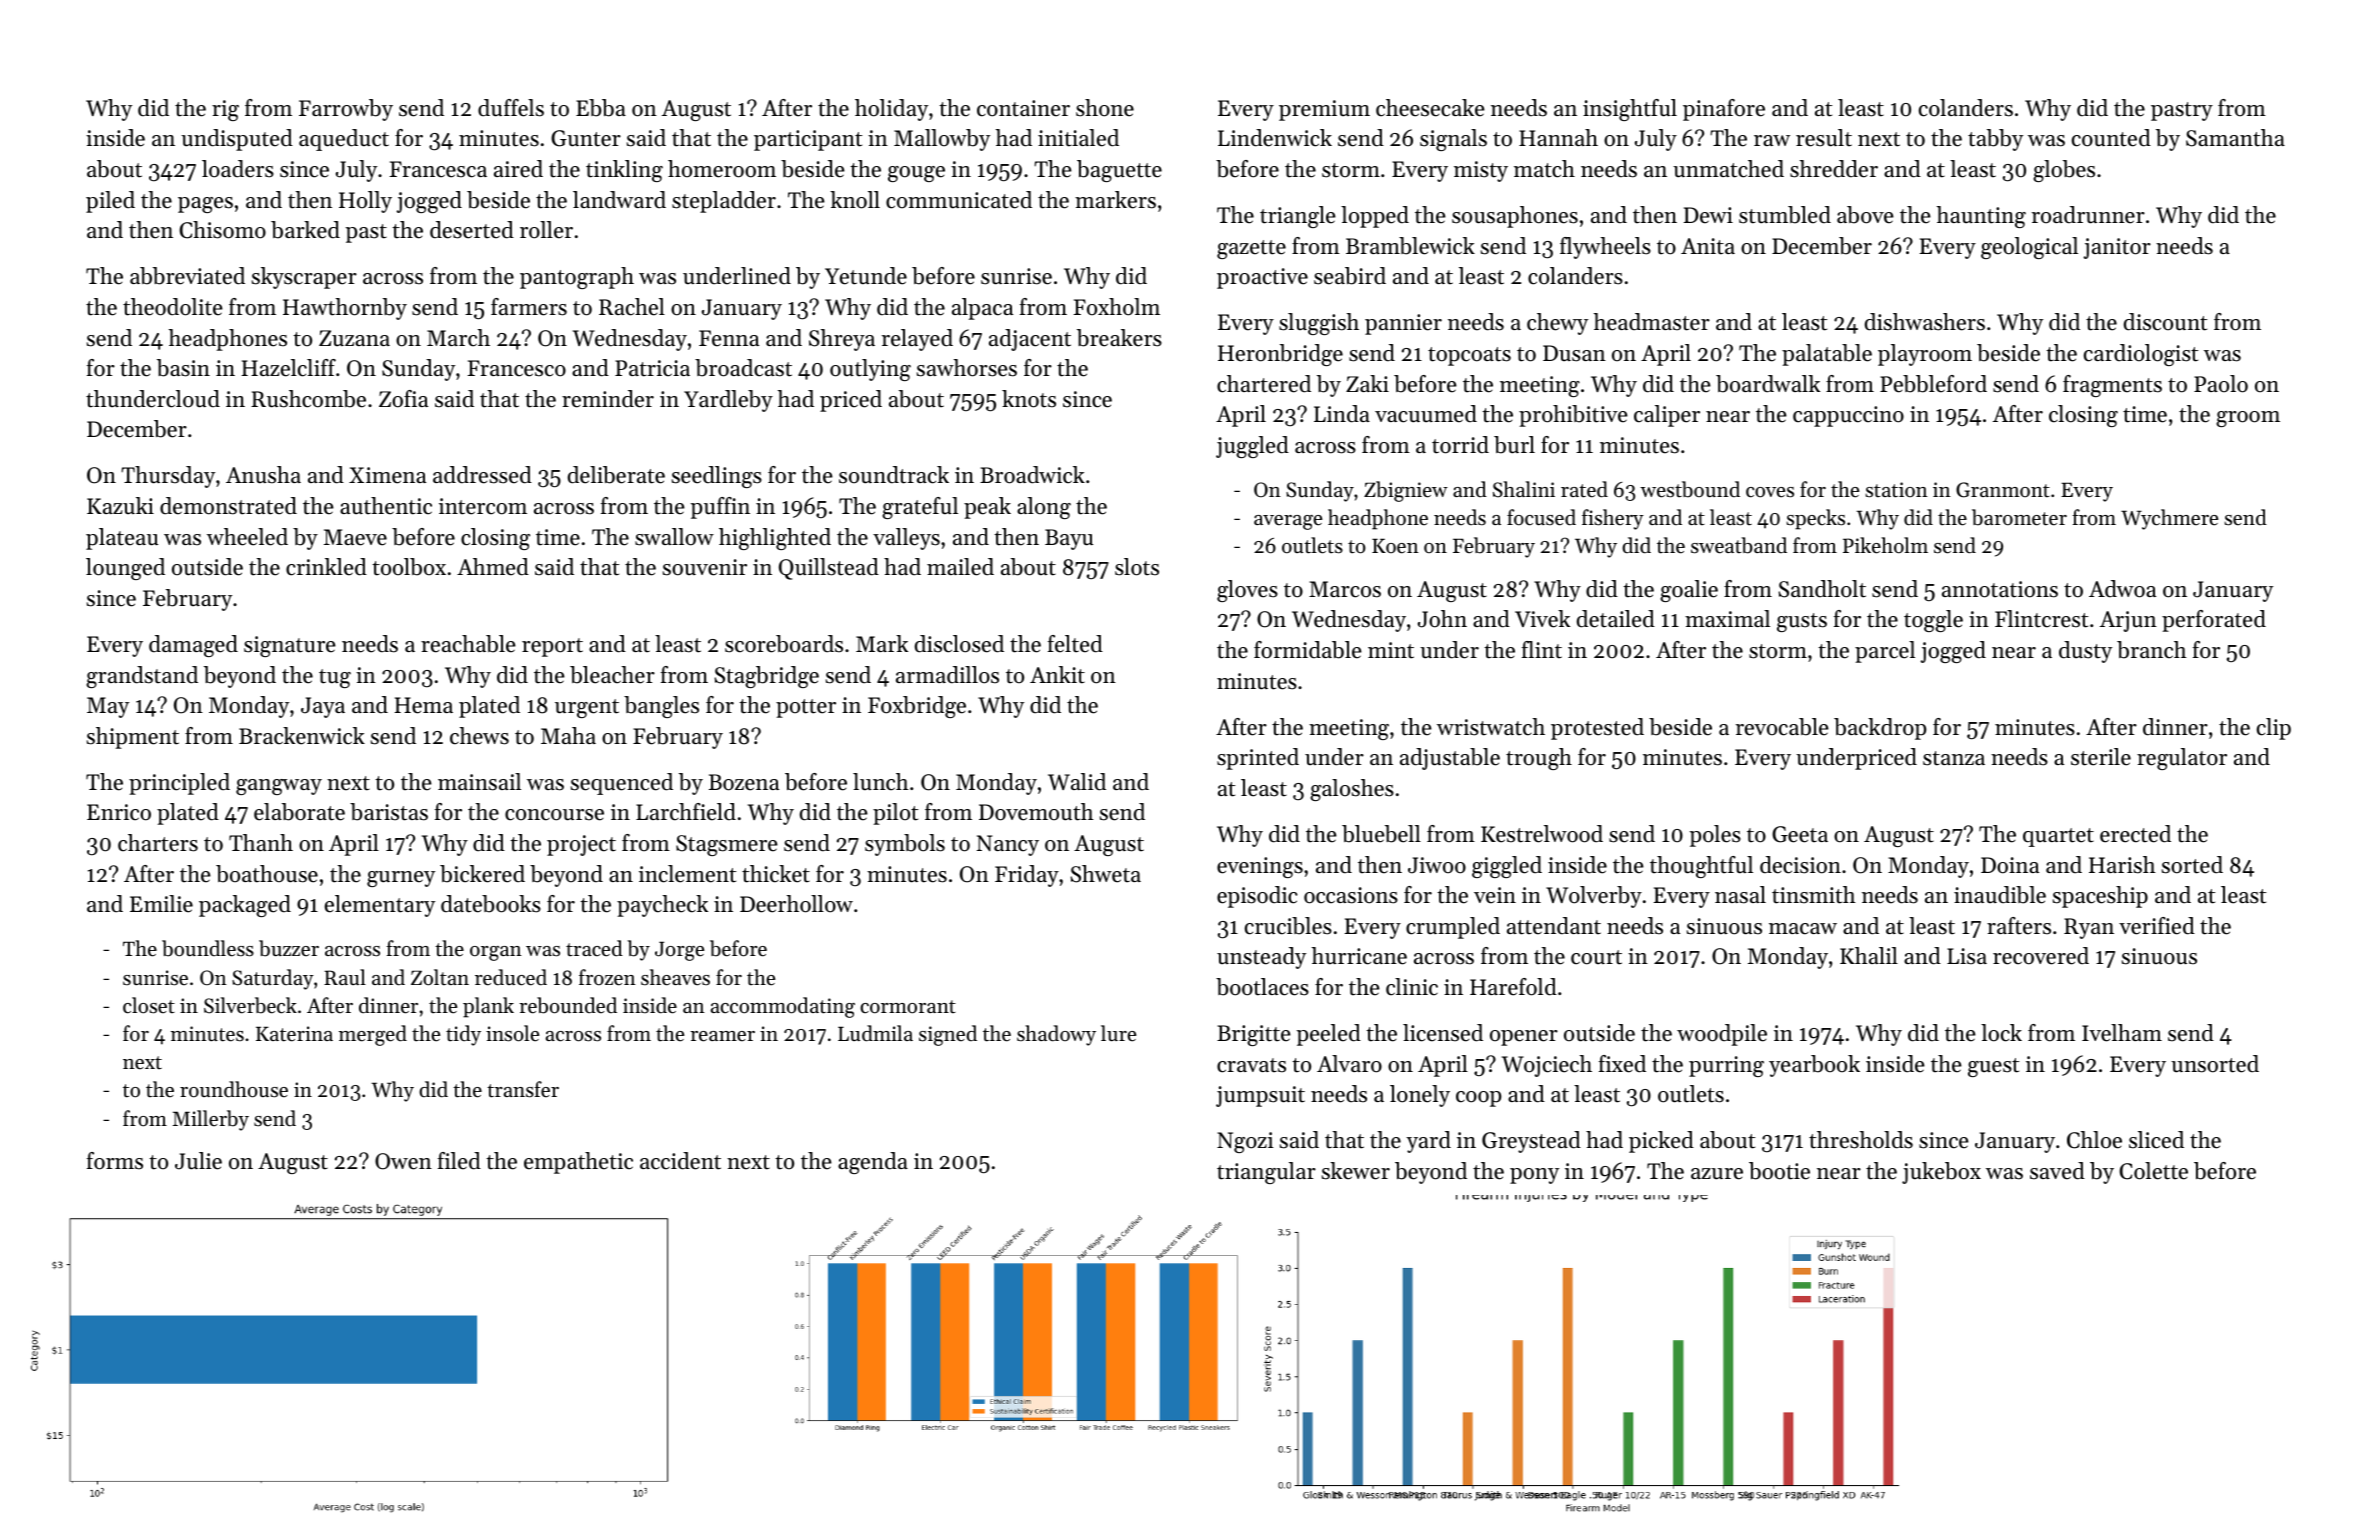 Image resolution: width=2380 pixels, height=1540 pixels. I want to click on revocable, so click(1782, 727).
